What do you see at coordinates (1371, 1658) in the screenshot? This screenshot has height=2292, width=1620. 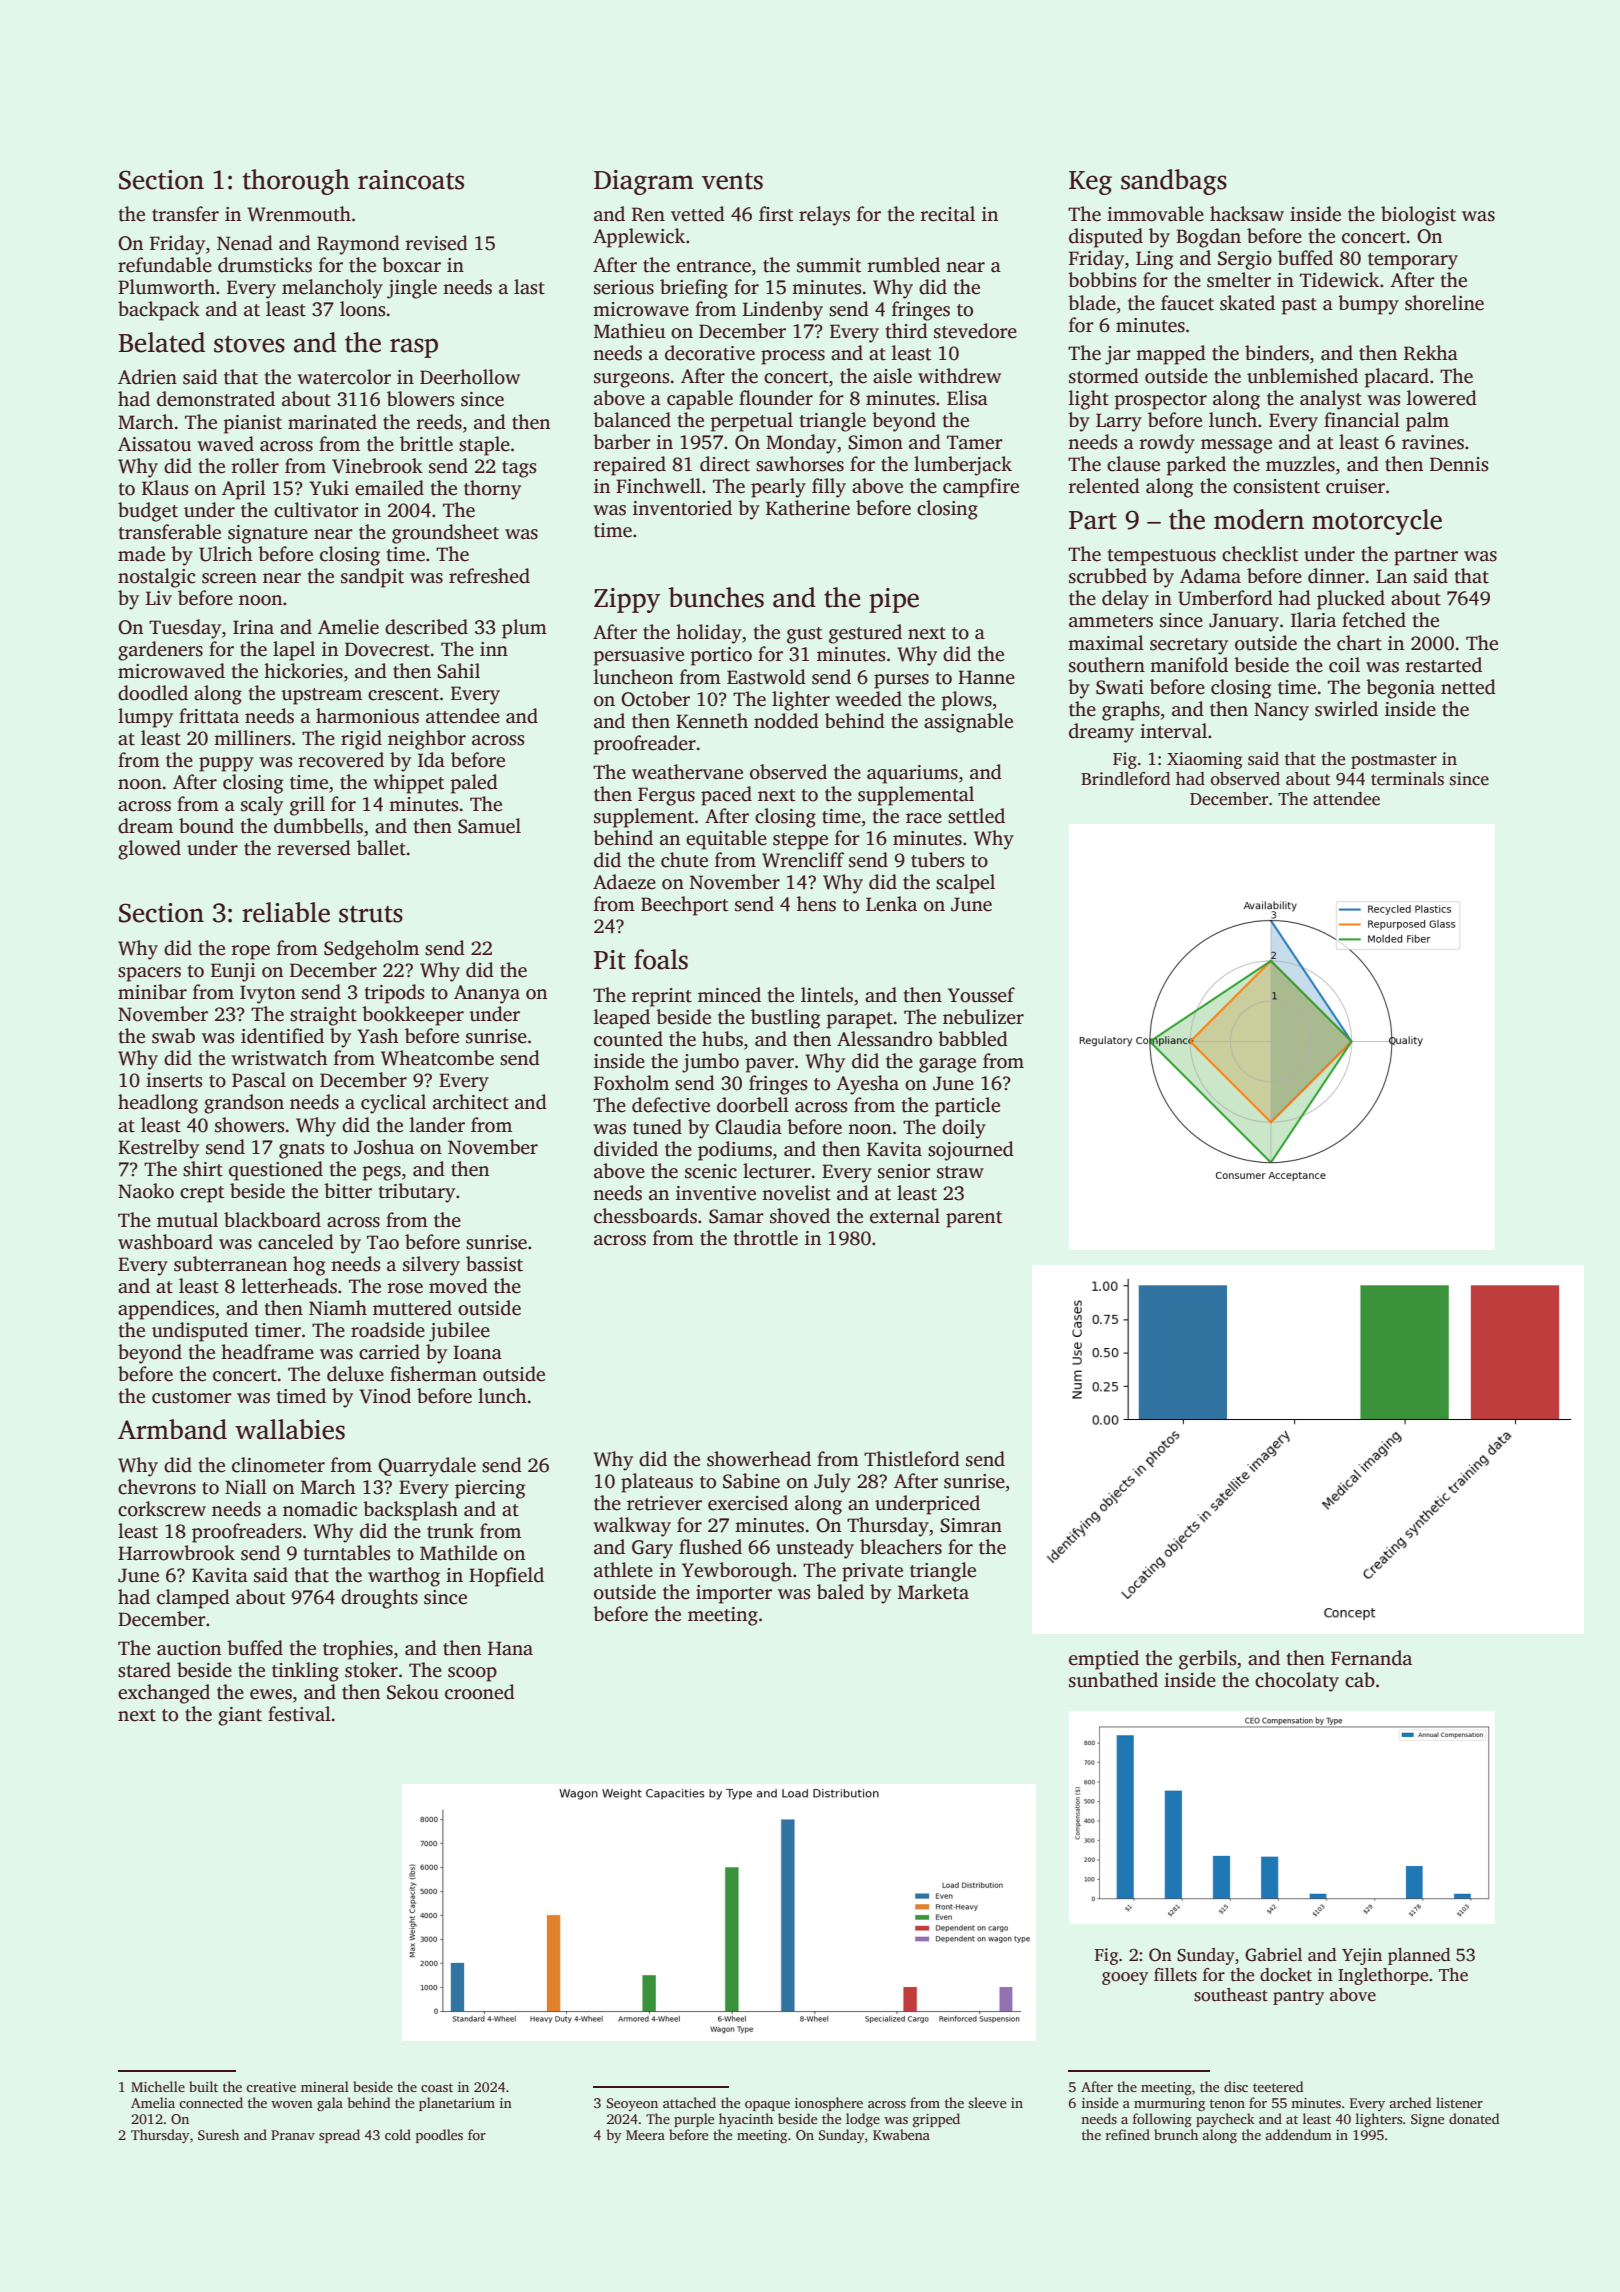 I see `Fernanda` at bounding box center [1371, 1658].
